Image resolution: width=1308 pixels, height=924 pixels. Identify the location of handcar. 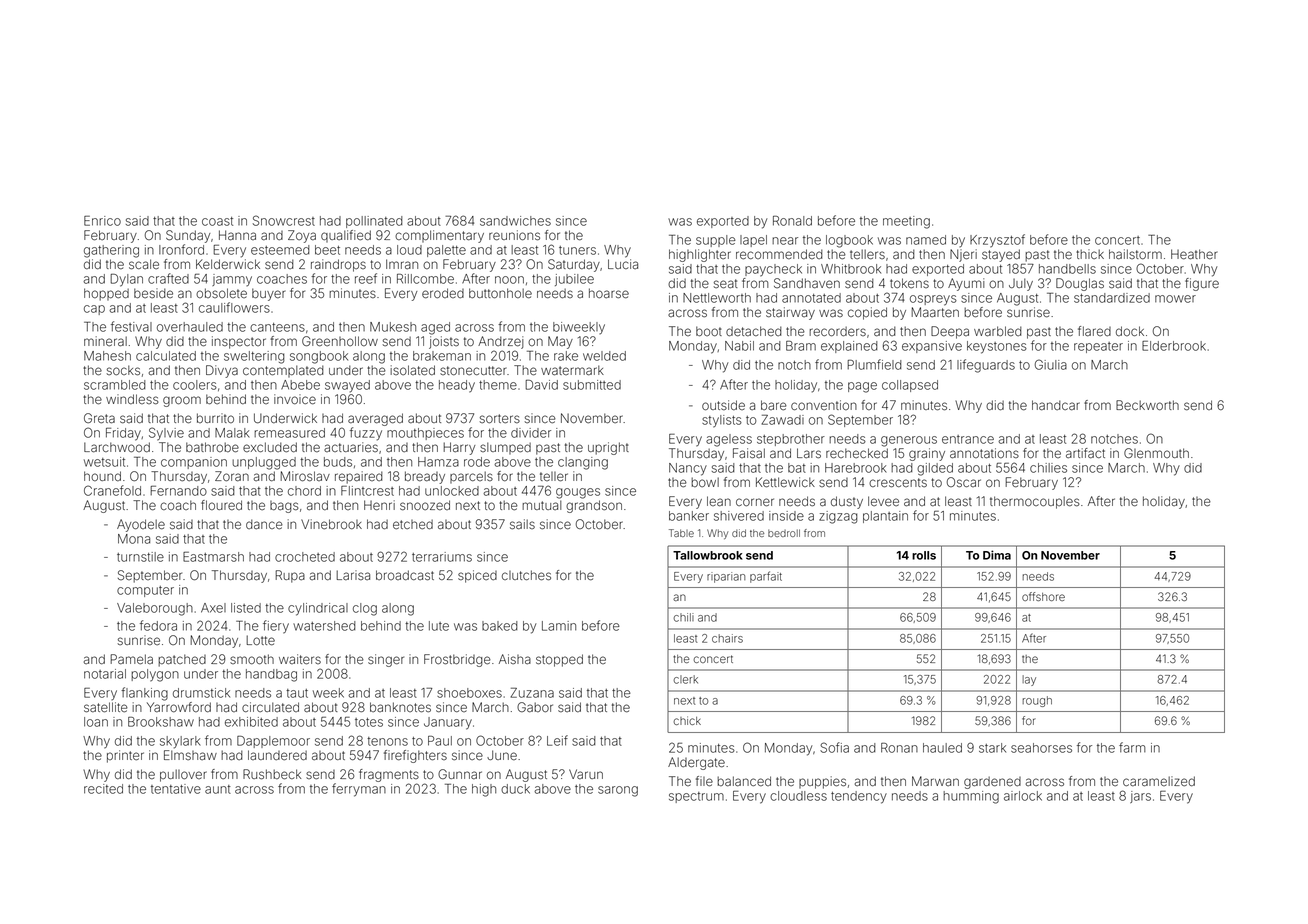
(1056, 405).
